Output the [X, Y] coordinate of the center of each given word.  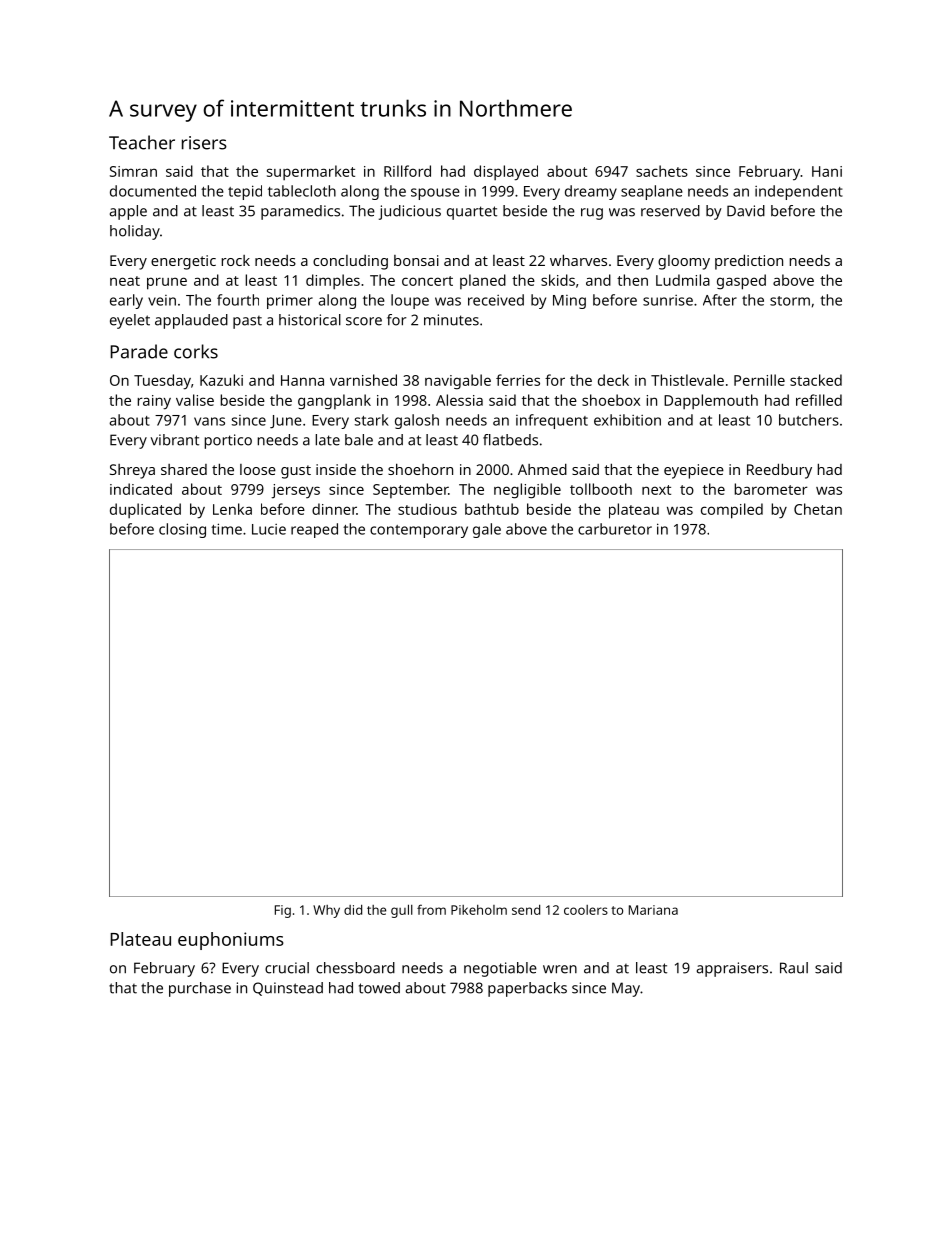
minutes [451, 320]
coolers [586, 910]
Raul [794, 968]
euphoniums [231, 941]
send [526, 910]
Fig [283, 911]
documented [153, 191]
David [746, 211]
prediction [749, 262]
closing [182, 530]
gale [487, 530]
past [247, 322]
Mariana [653, 910]
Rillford [407, 171]
